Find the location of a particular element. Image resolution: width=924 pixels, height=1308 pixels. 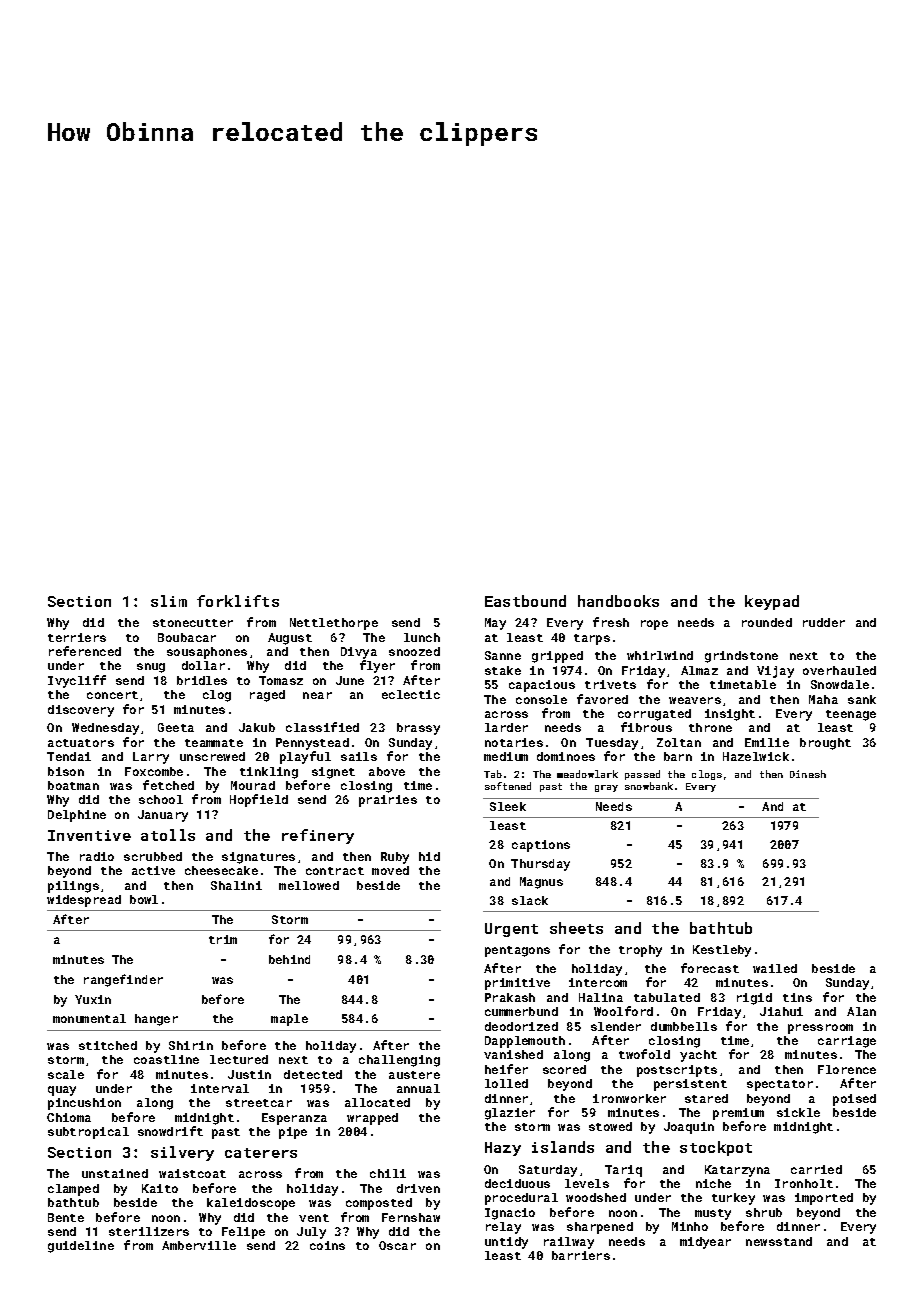

forklifts is located at coordinates (238, 601).
